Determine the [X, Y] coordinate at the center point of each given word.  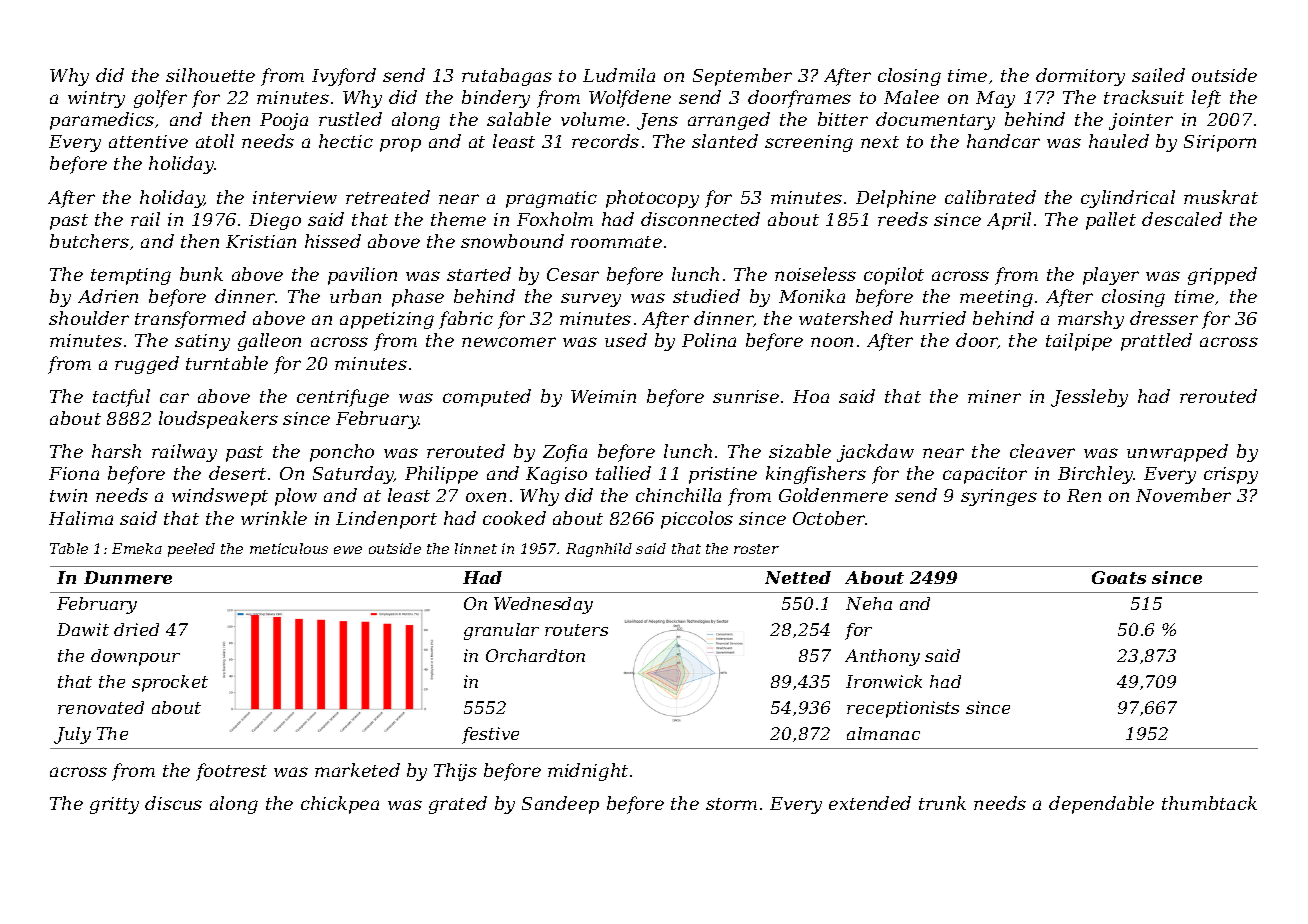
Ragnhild [599, 550]
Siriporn [1220, 143]
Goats [1119, 577]
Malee [911, 97]
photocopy [652, 199]
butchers [89, 241]
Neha [869, 603]
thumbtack [1209, 803]
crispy [1231, 475]
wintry [96, 99]
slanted [725, 141]
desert [237, 473]
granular [501, 631]
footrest [231, 772]
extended [870, 803]
